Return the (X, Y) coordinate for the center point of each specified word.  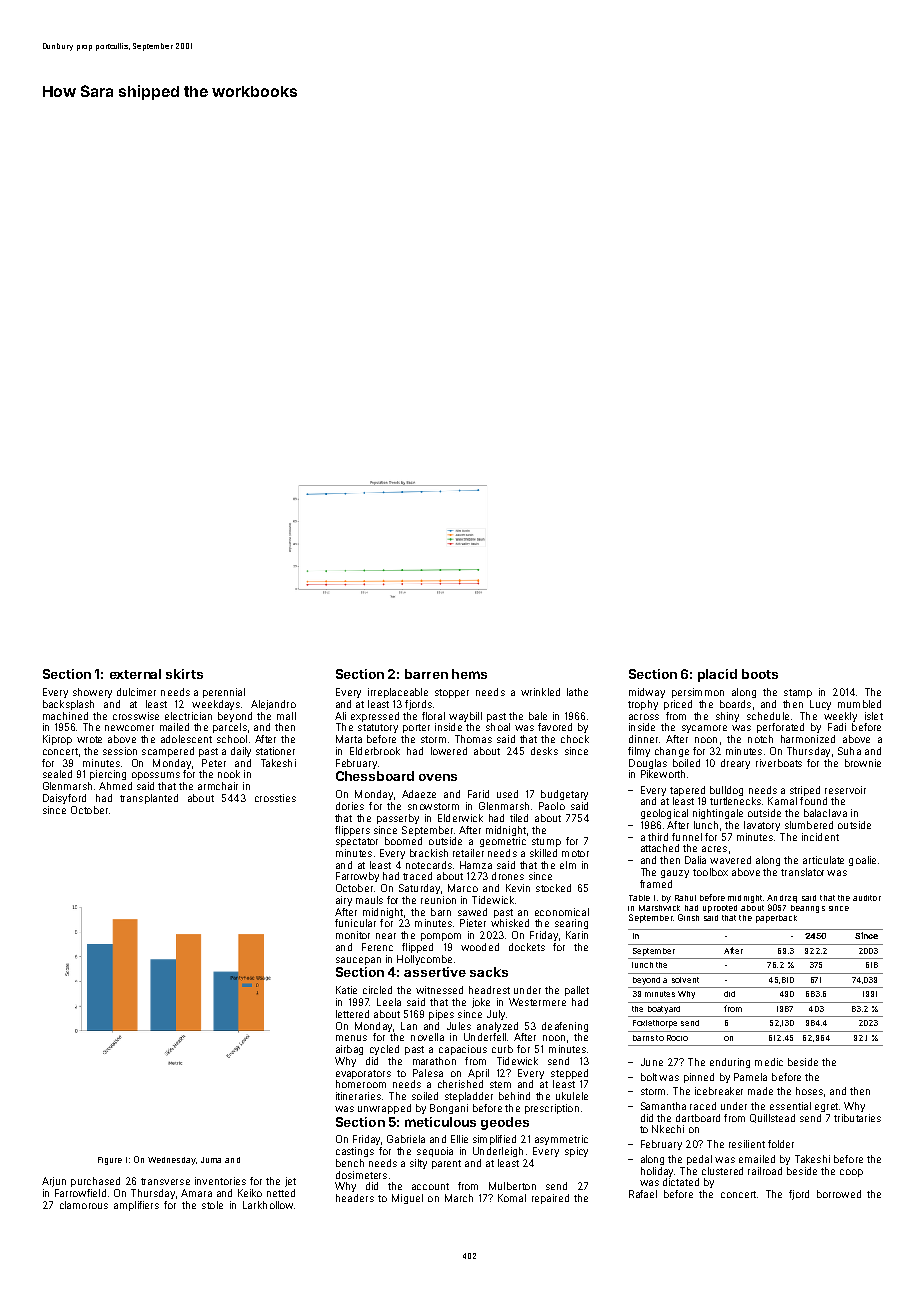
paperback (776, 919)
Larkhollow (268, 1205)
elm (568, 865)
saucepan (358, 961)
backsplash (68, 705)
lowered (449, 751)
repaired (550, 1199)
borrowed (839, 1194)
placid (717, 675)
